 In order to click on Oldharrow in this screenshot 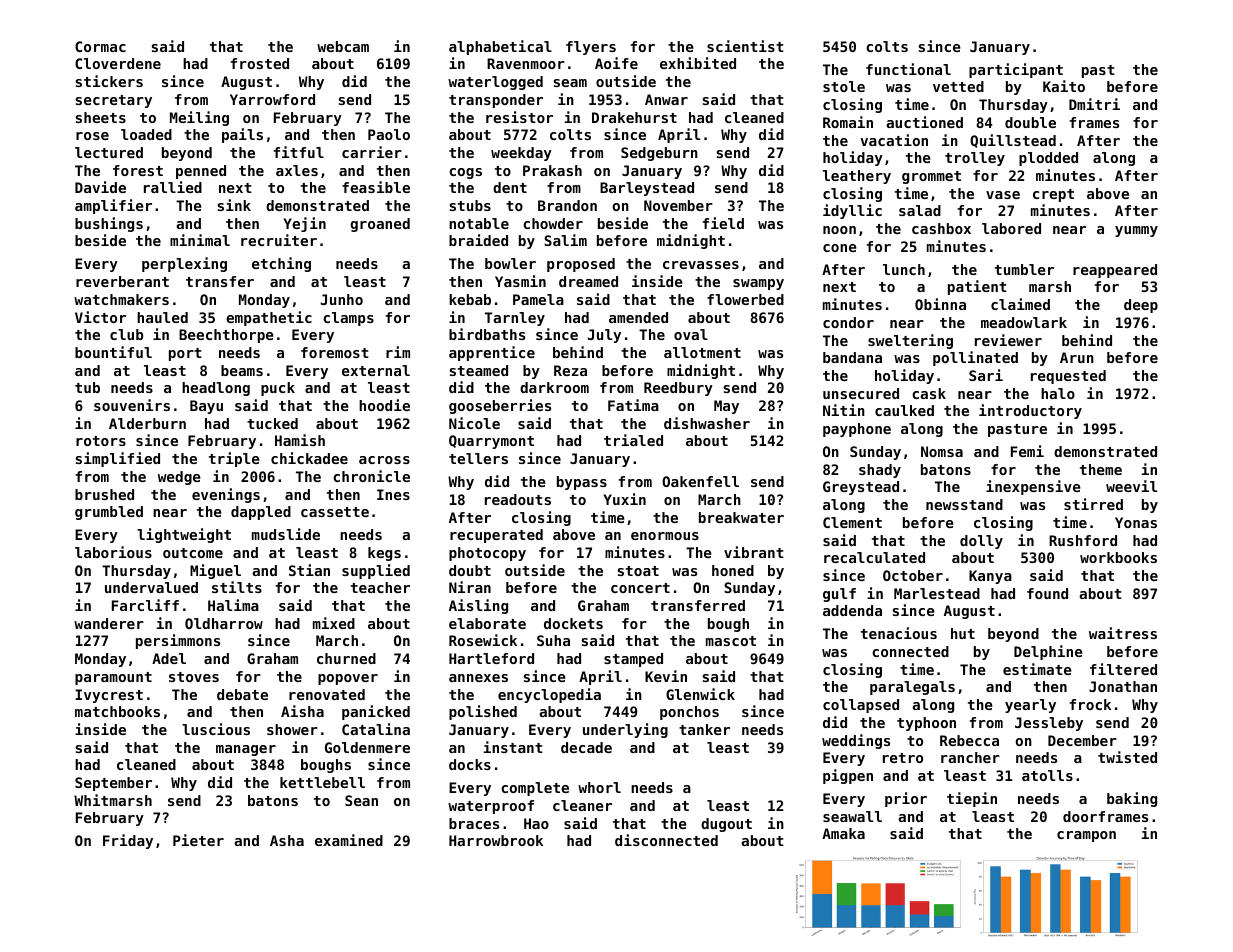, I will do `click(224, 623)`.
